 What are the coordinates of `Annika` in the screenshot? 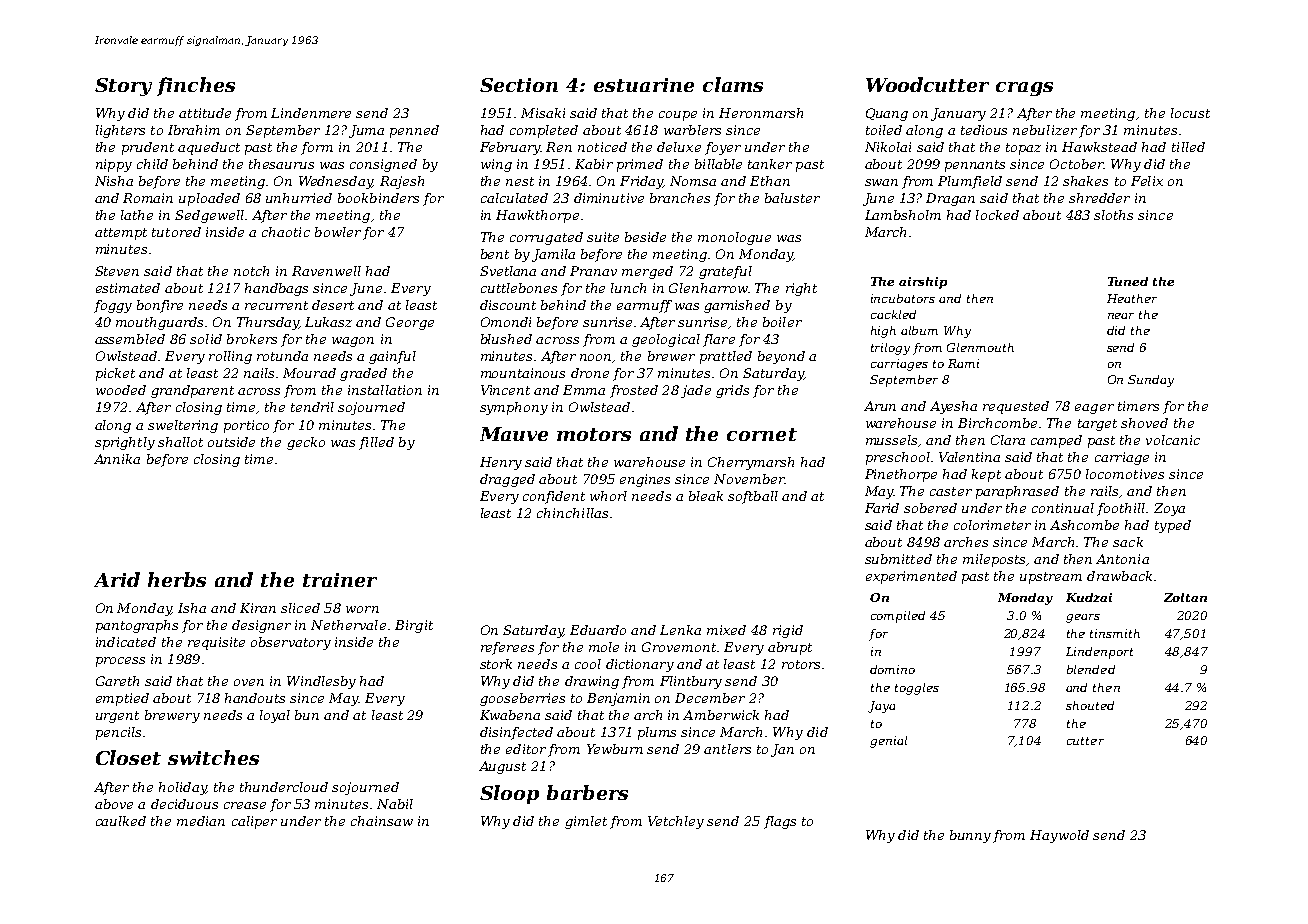 It's located at (117, 459).
